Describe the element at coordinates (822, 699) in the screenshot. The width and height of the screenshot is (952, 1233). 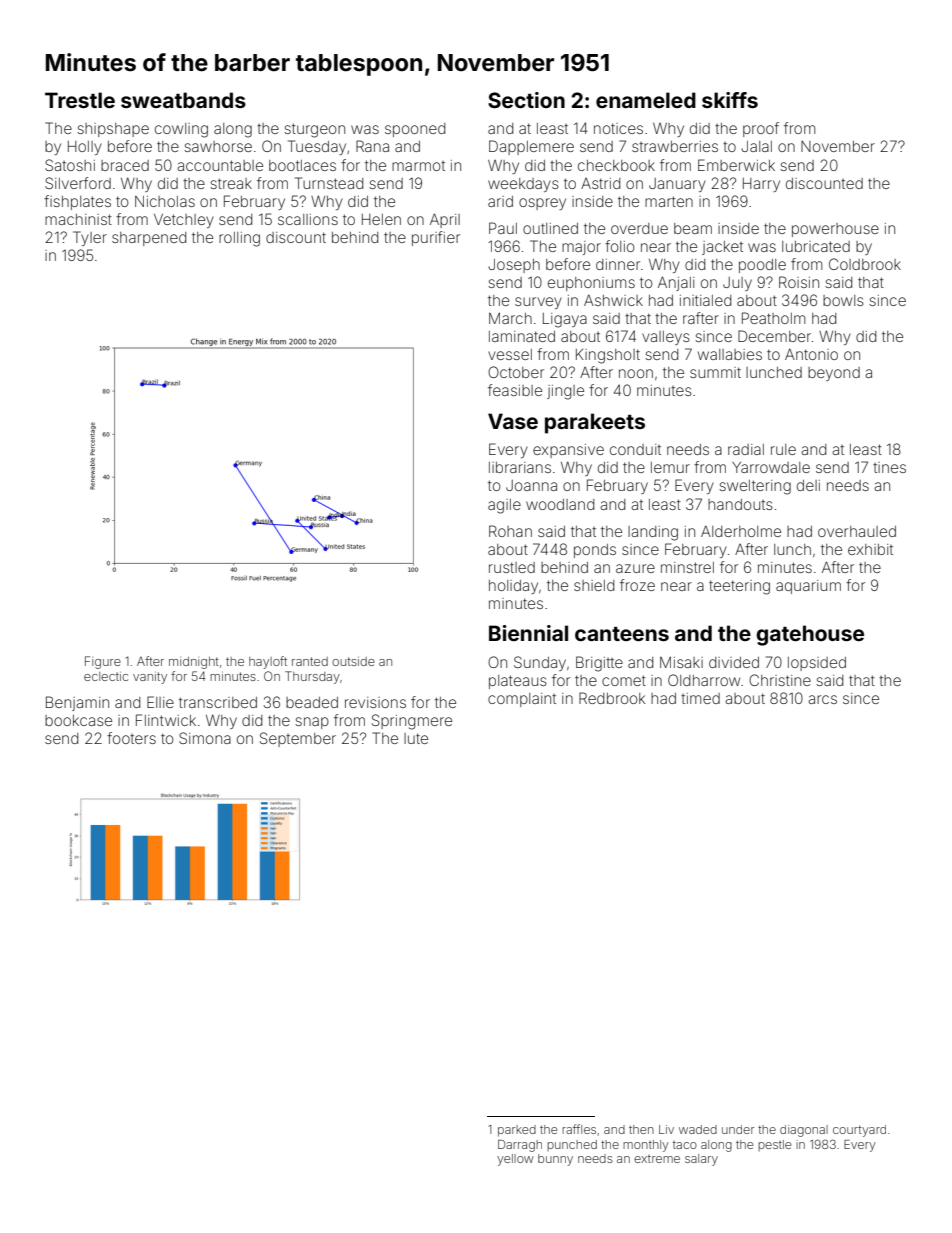
I see `arcs` at that location.
